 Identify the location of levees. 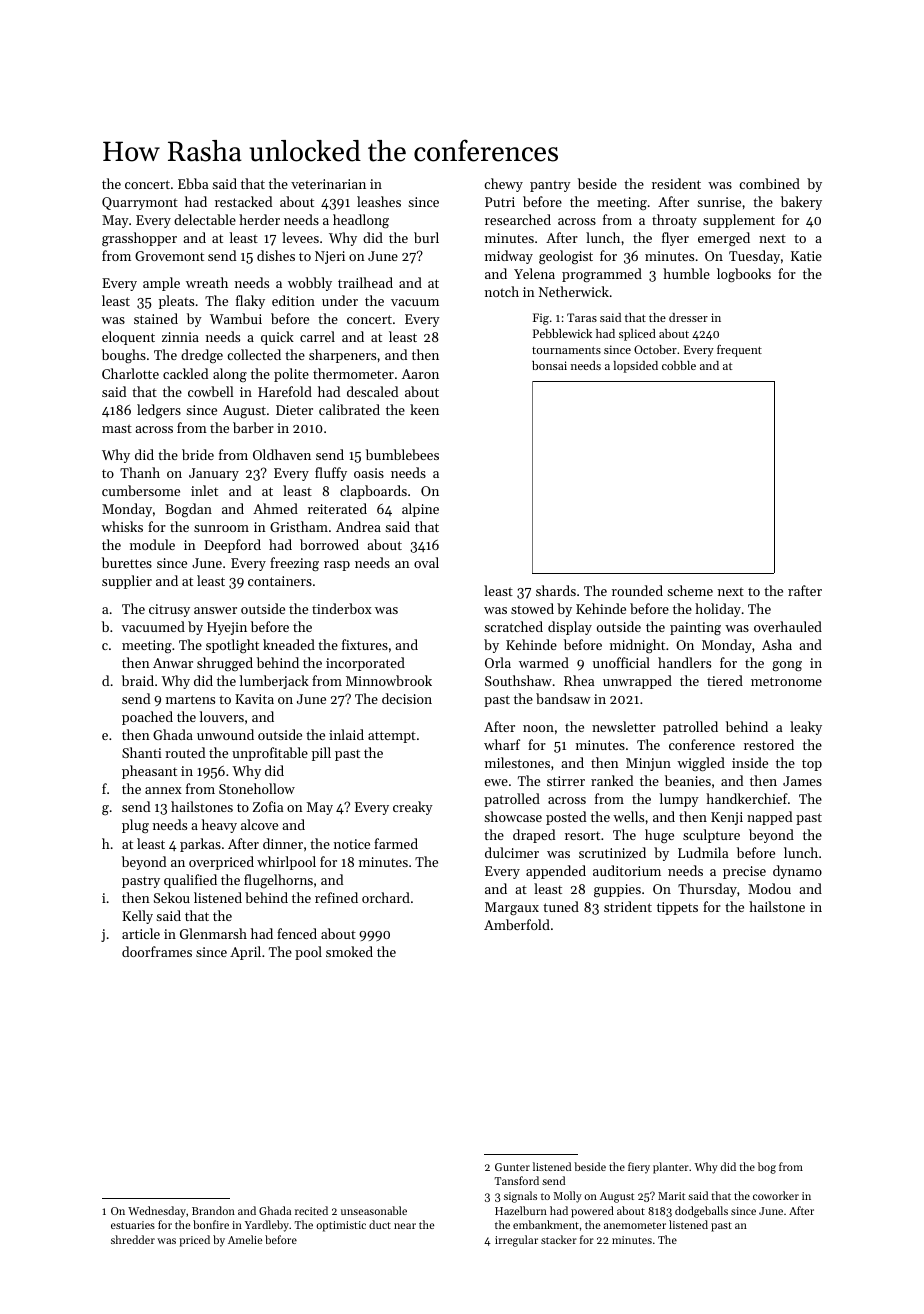
(300, 237).
